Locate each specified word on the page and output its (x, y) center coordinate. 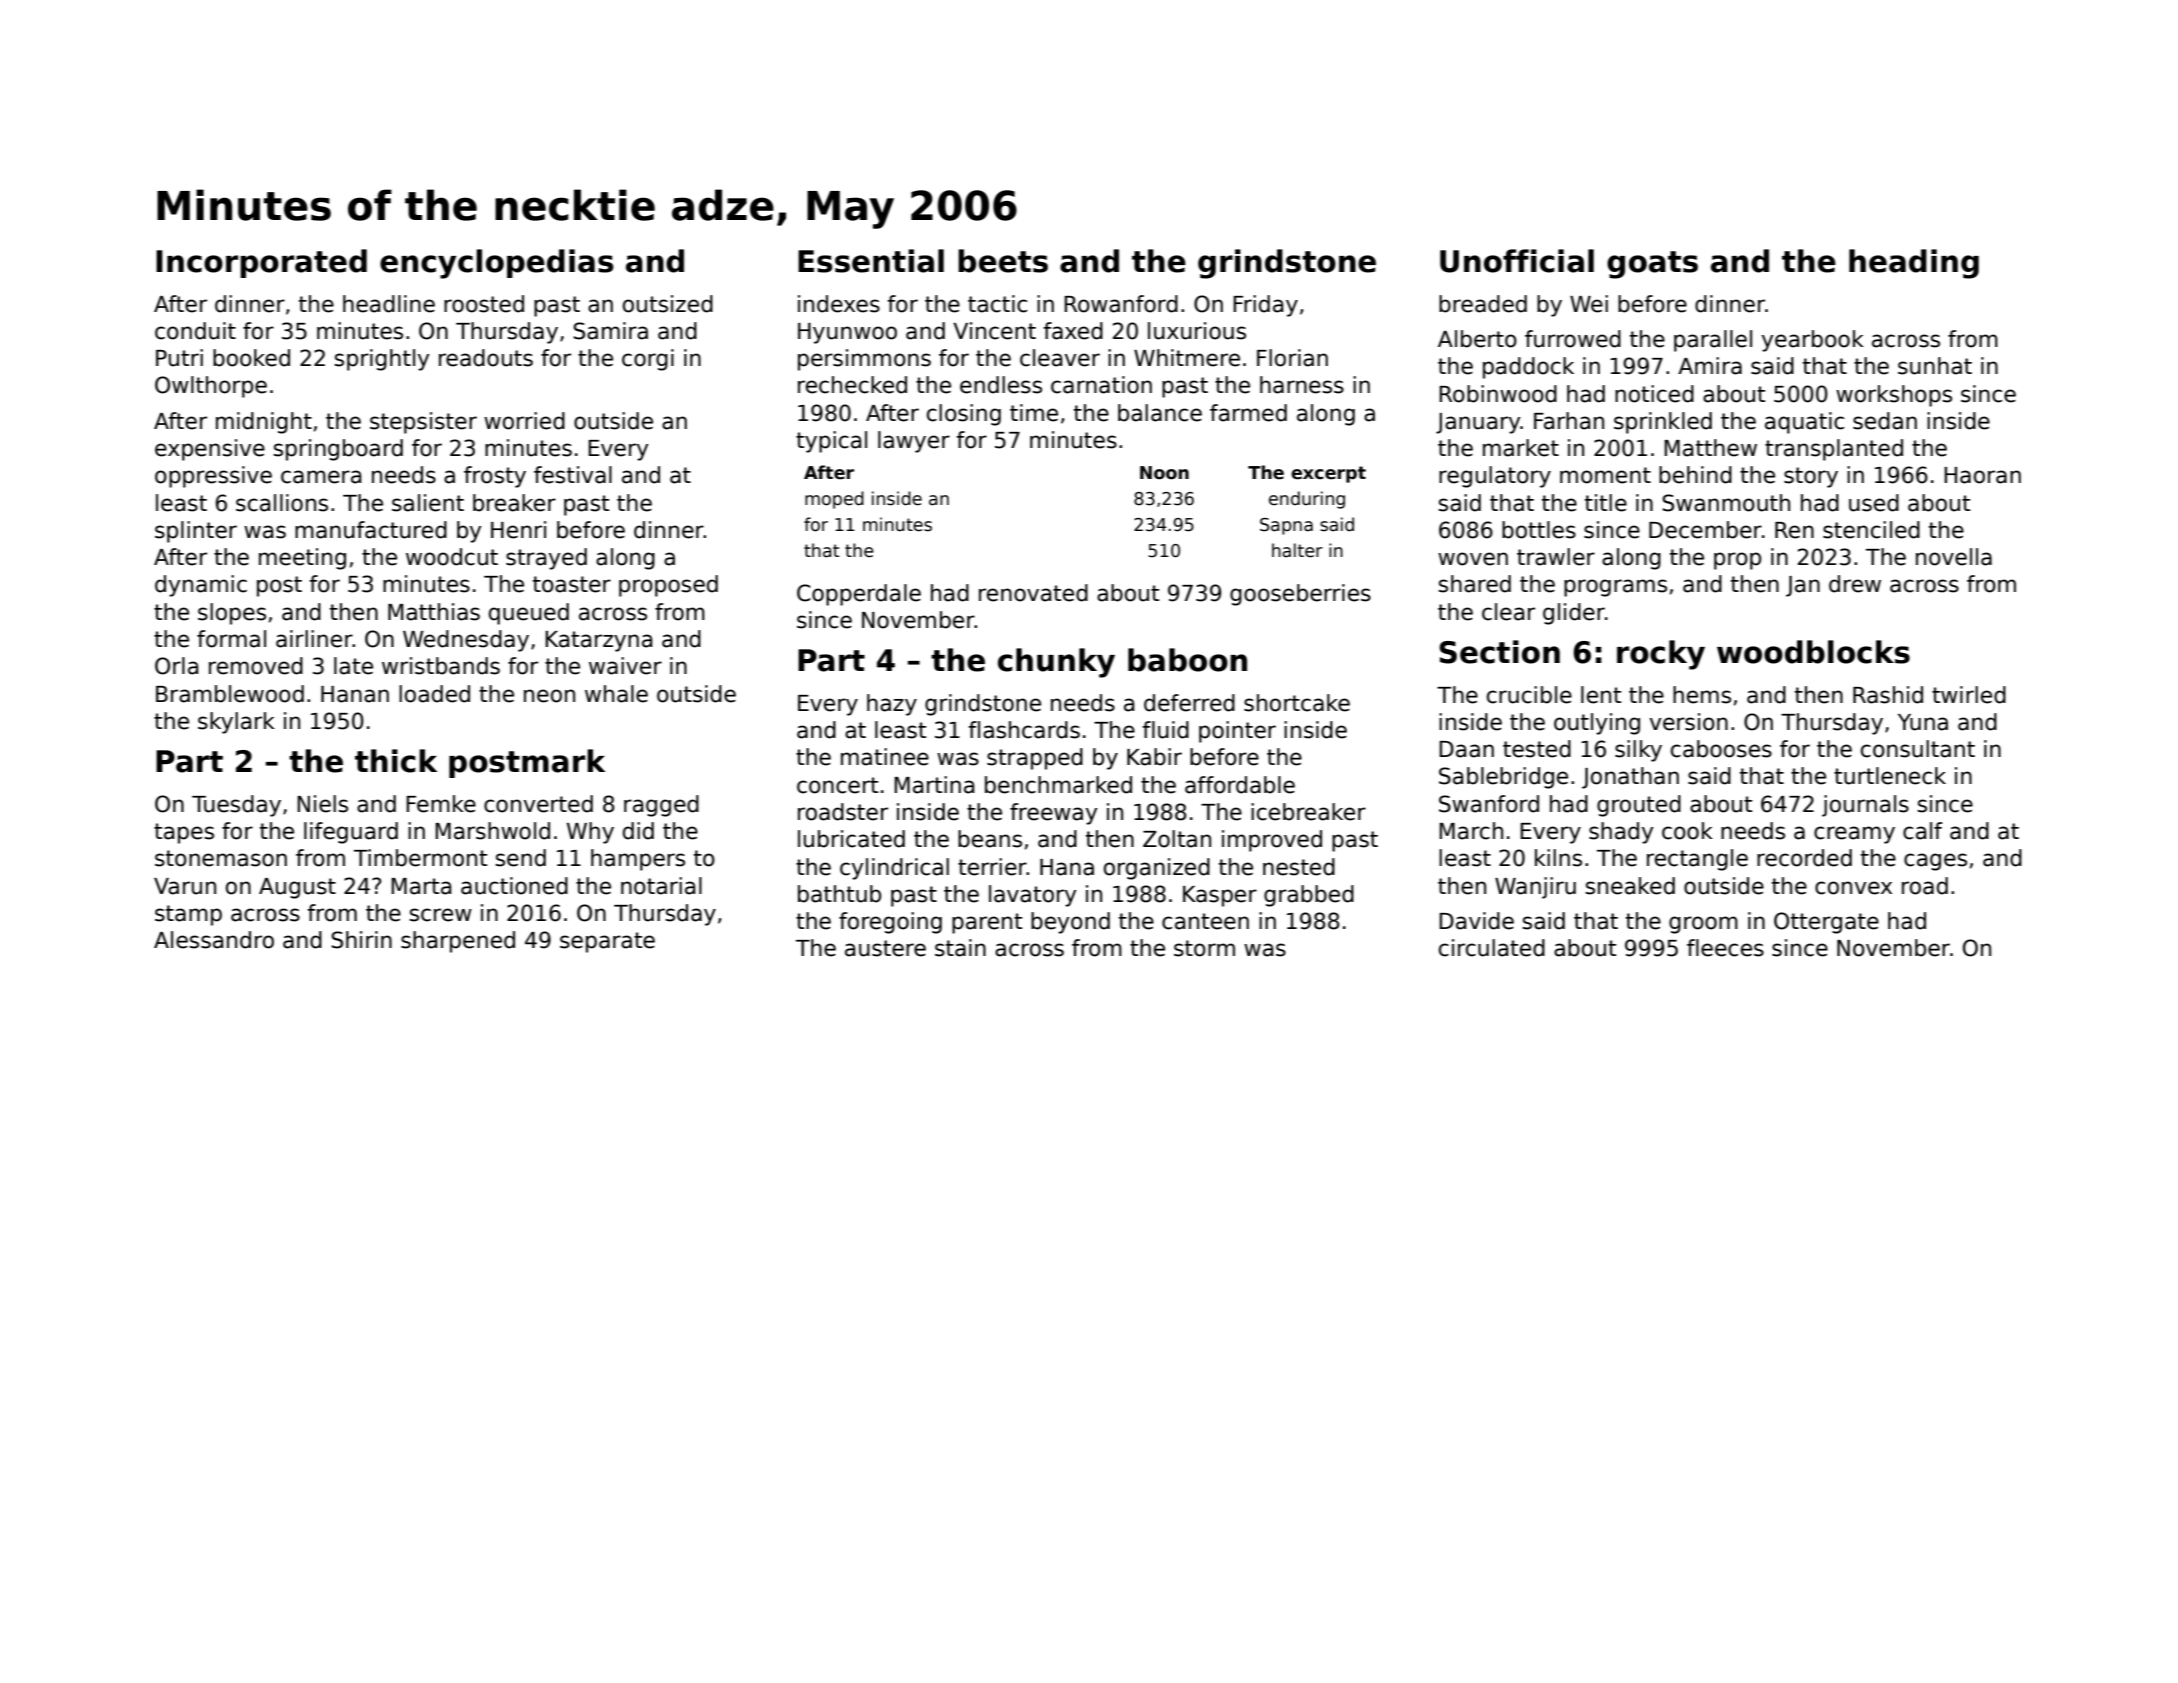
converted (538, 804)
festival (573, 475)
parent (987, 923)
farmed (1248, 413)
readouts (486, 358)
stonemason (221, 858)
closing (964, 415)
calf (1922, 831)
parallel (1713, 341)
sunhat (1935, 366)
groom (1703, 925)
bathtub (839, 894)
